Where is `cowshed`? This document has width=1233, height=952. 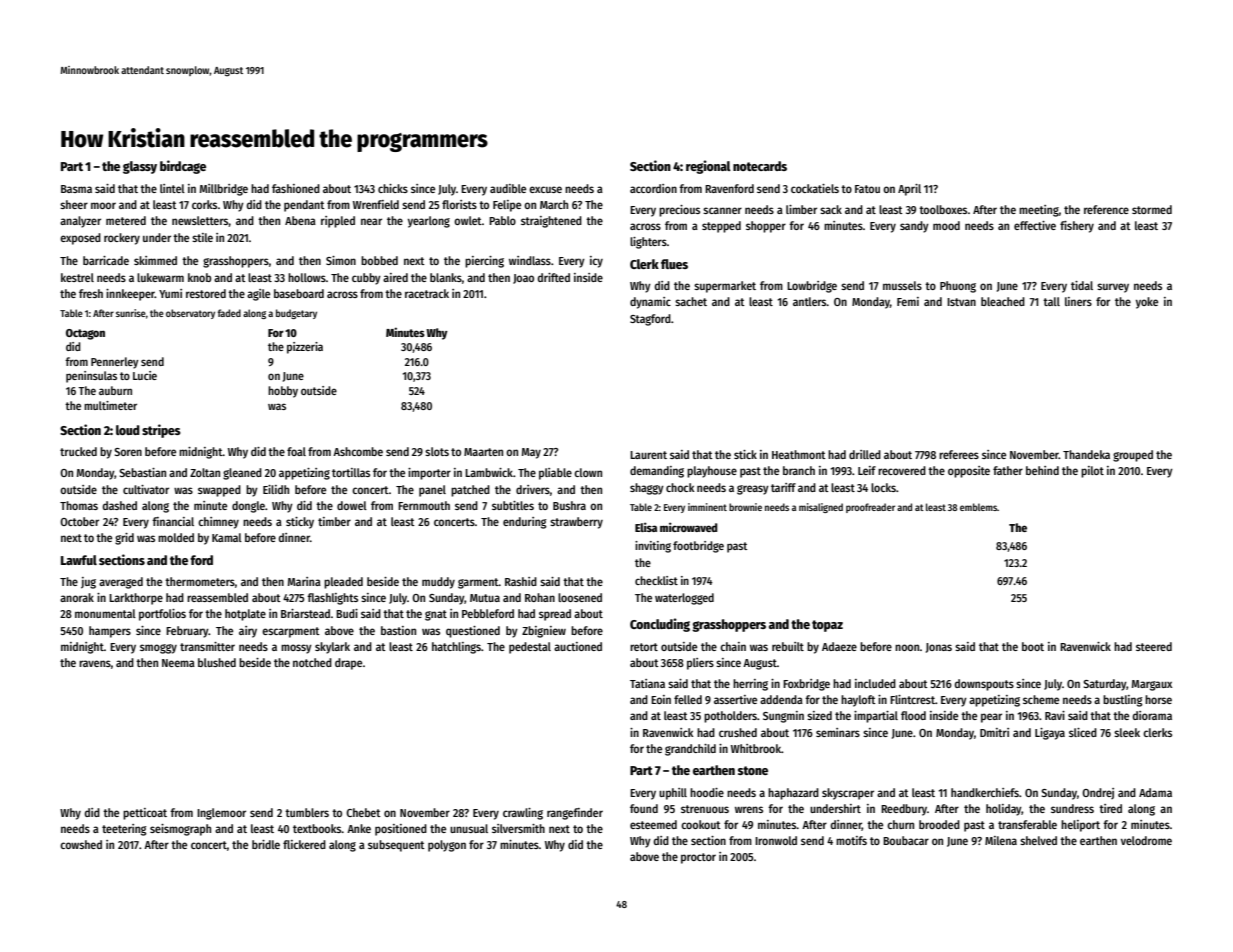 cowshed is located at coordinates (81, 844).
